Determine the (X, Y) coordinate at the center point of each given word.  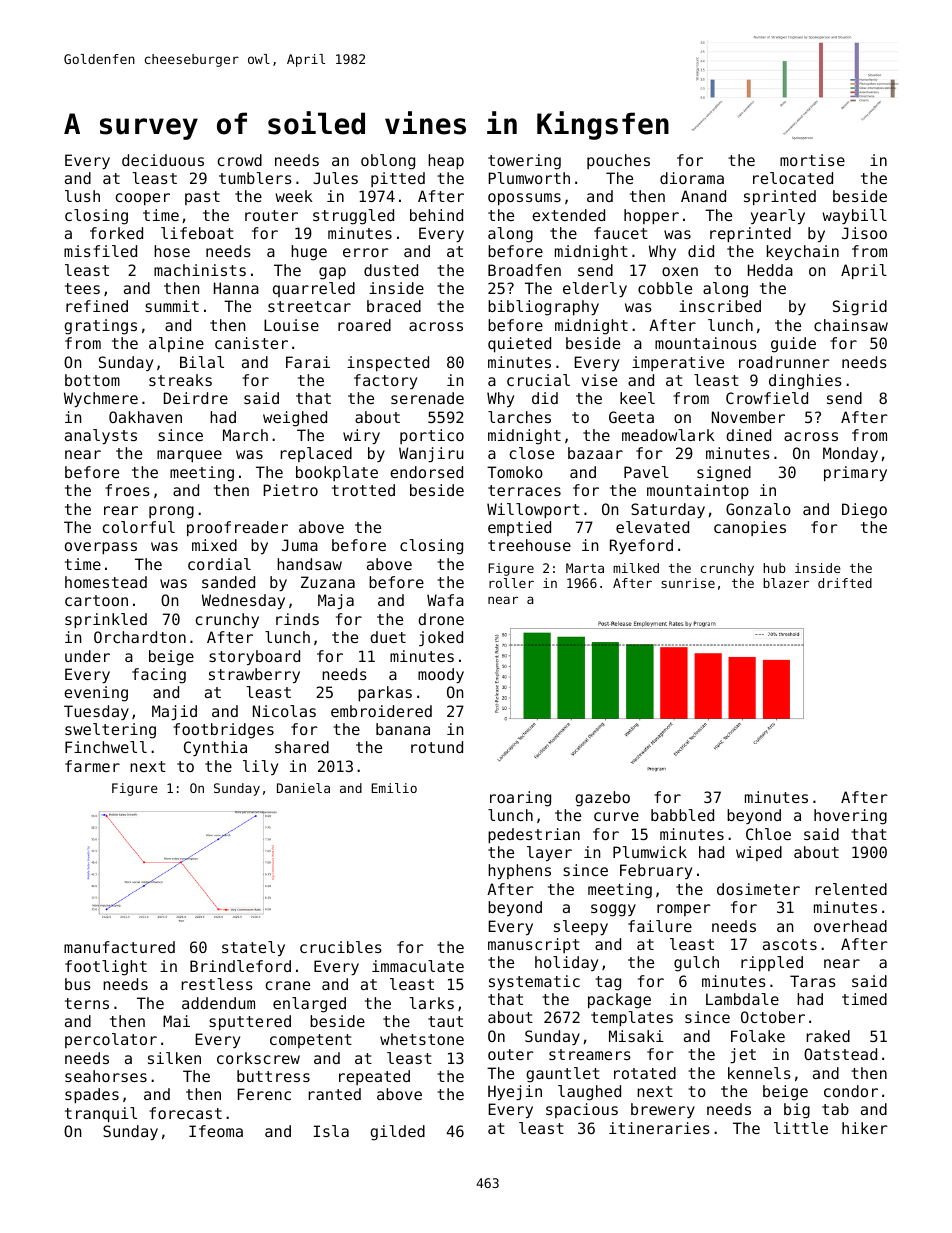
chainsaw (851, 325)
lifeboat (197, 233)
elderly (595, 289)
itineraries (659, 1128)
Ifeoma (216, 1131)
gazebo (602, 799)
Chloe (768, 834)
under (87, 656)
